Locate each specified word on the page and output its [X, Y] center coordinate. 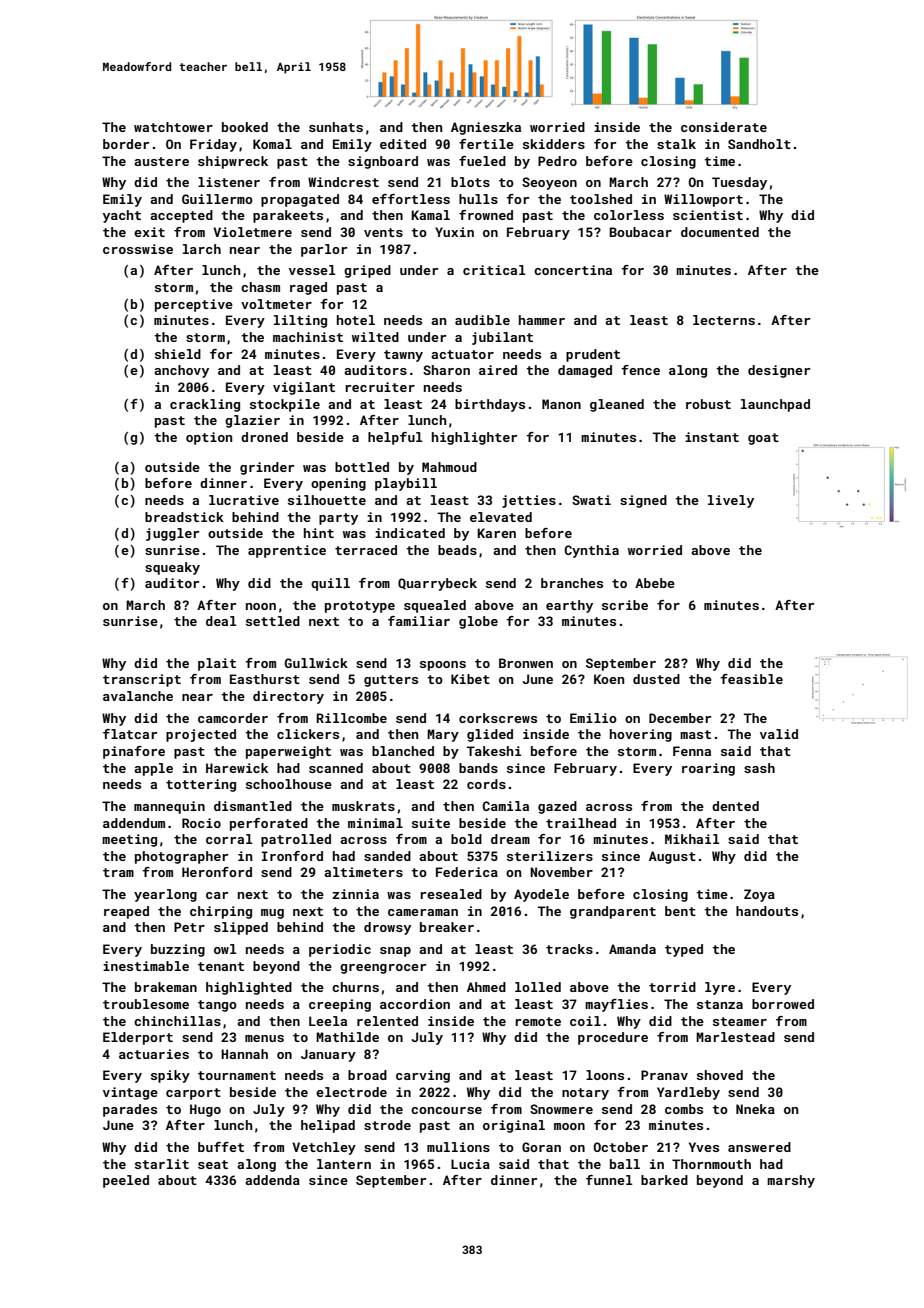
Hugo [205, 1110]
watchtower [173, 127]
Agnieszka [486, 128]
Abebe [655, 583]
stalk [676, 144]
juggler [172, 534]
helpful [395, 438]
